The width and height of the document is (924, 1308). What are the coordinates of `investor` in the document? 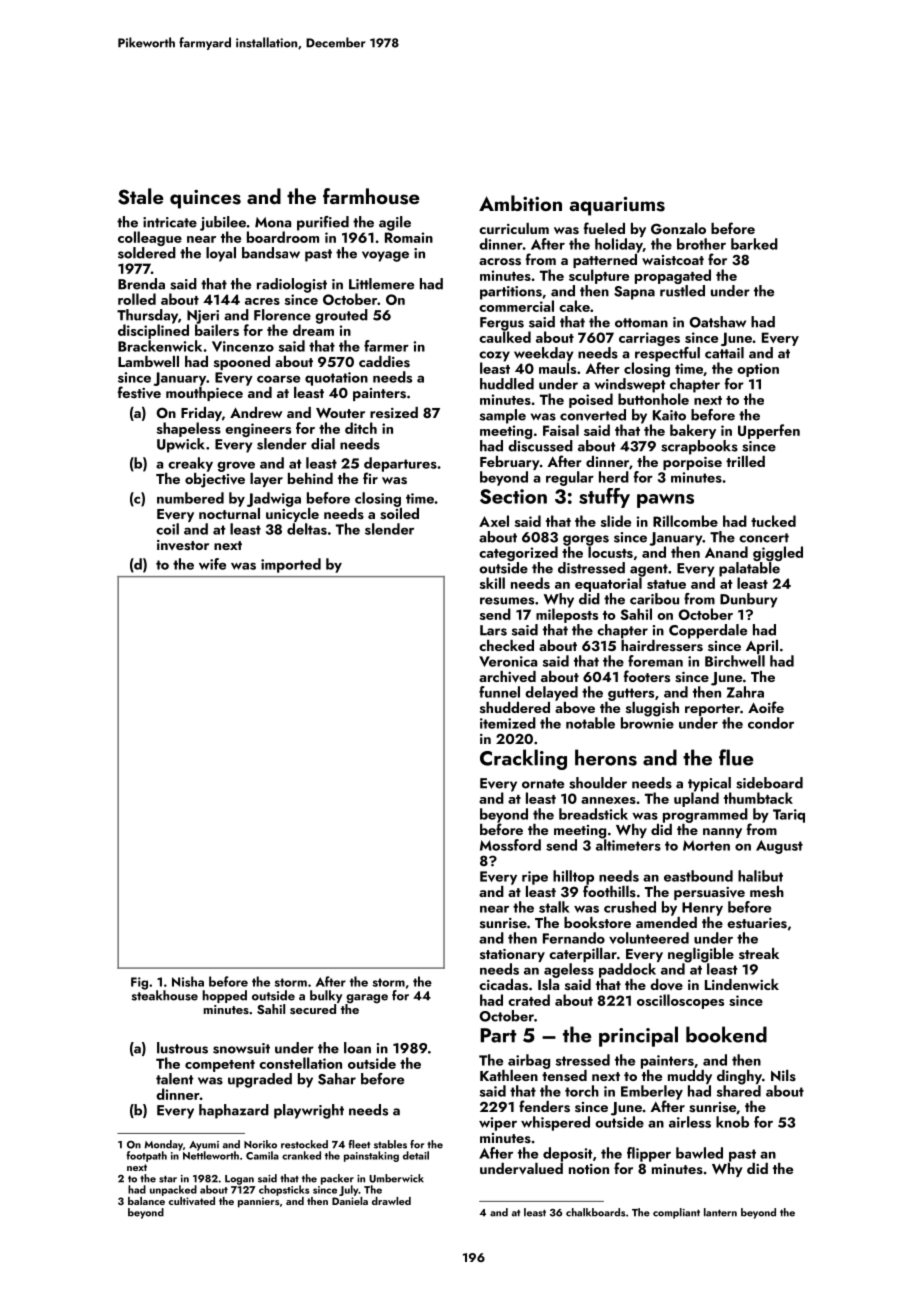 It's located at (183, 545).
